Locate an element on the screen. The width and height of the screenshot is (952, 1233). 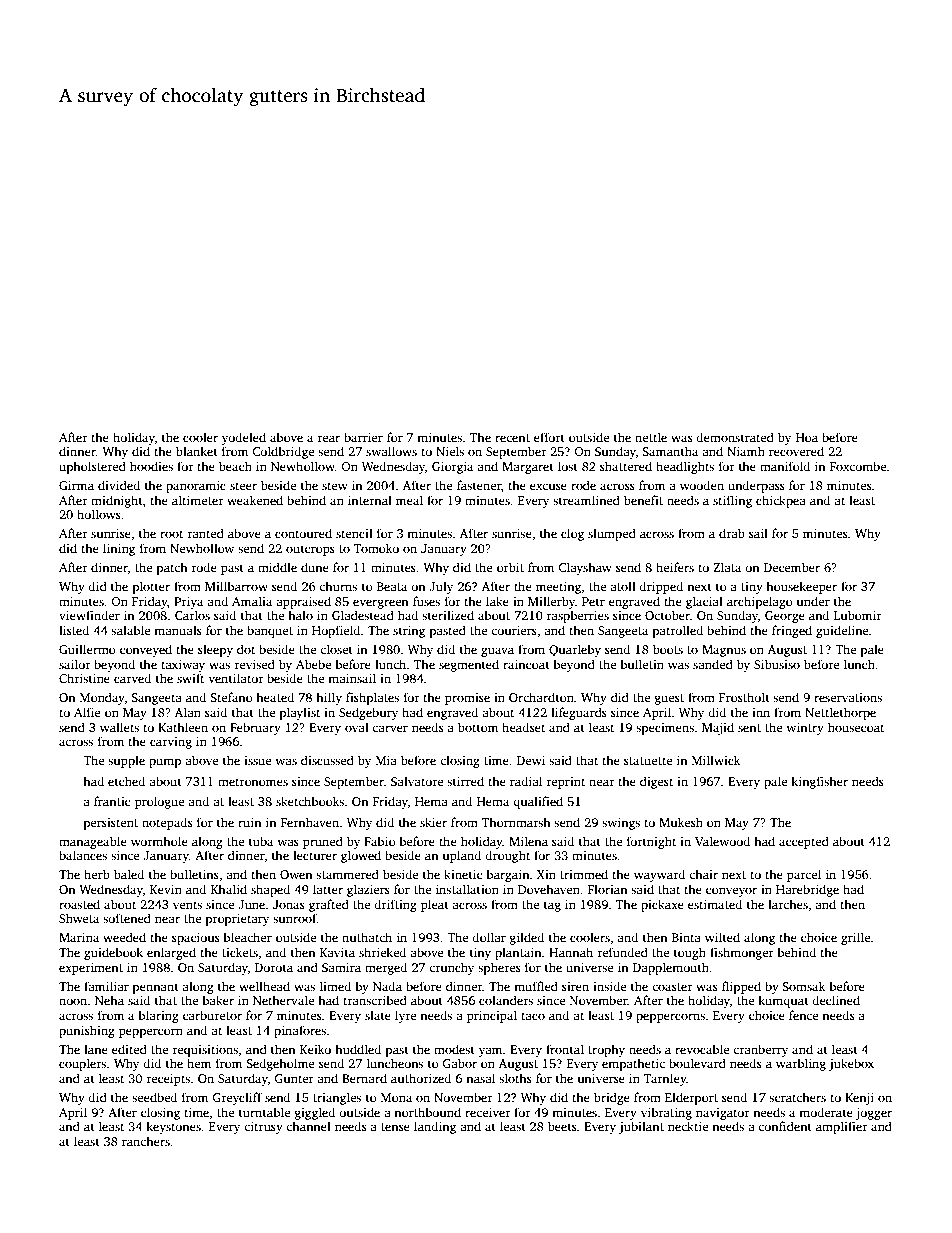
recent is located at coordinates (512, 438).
